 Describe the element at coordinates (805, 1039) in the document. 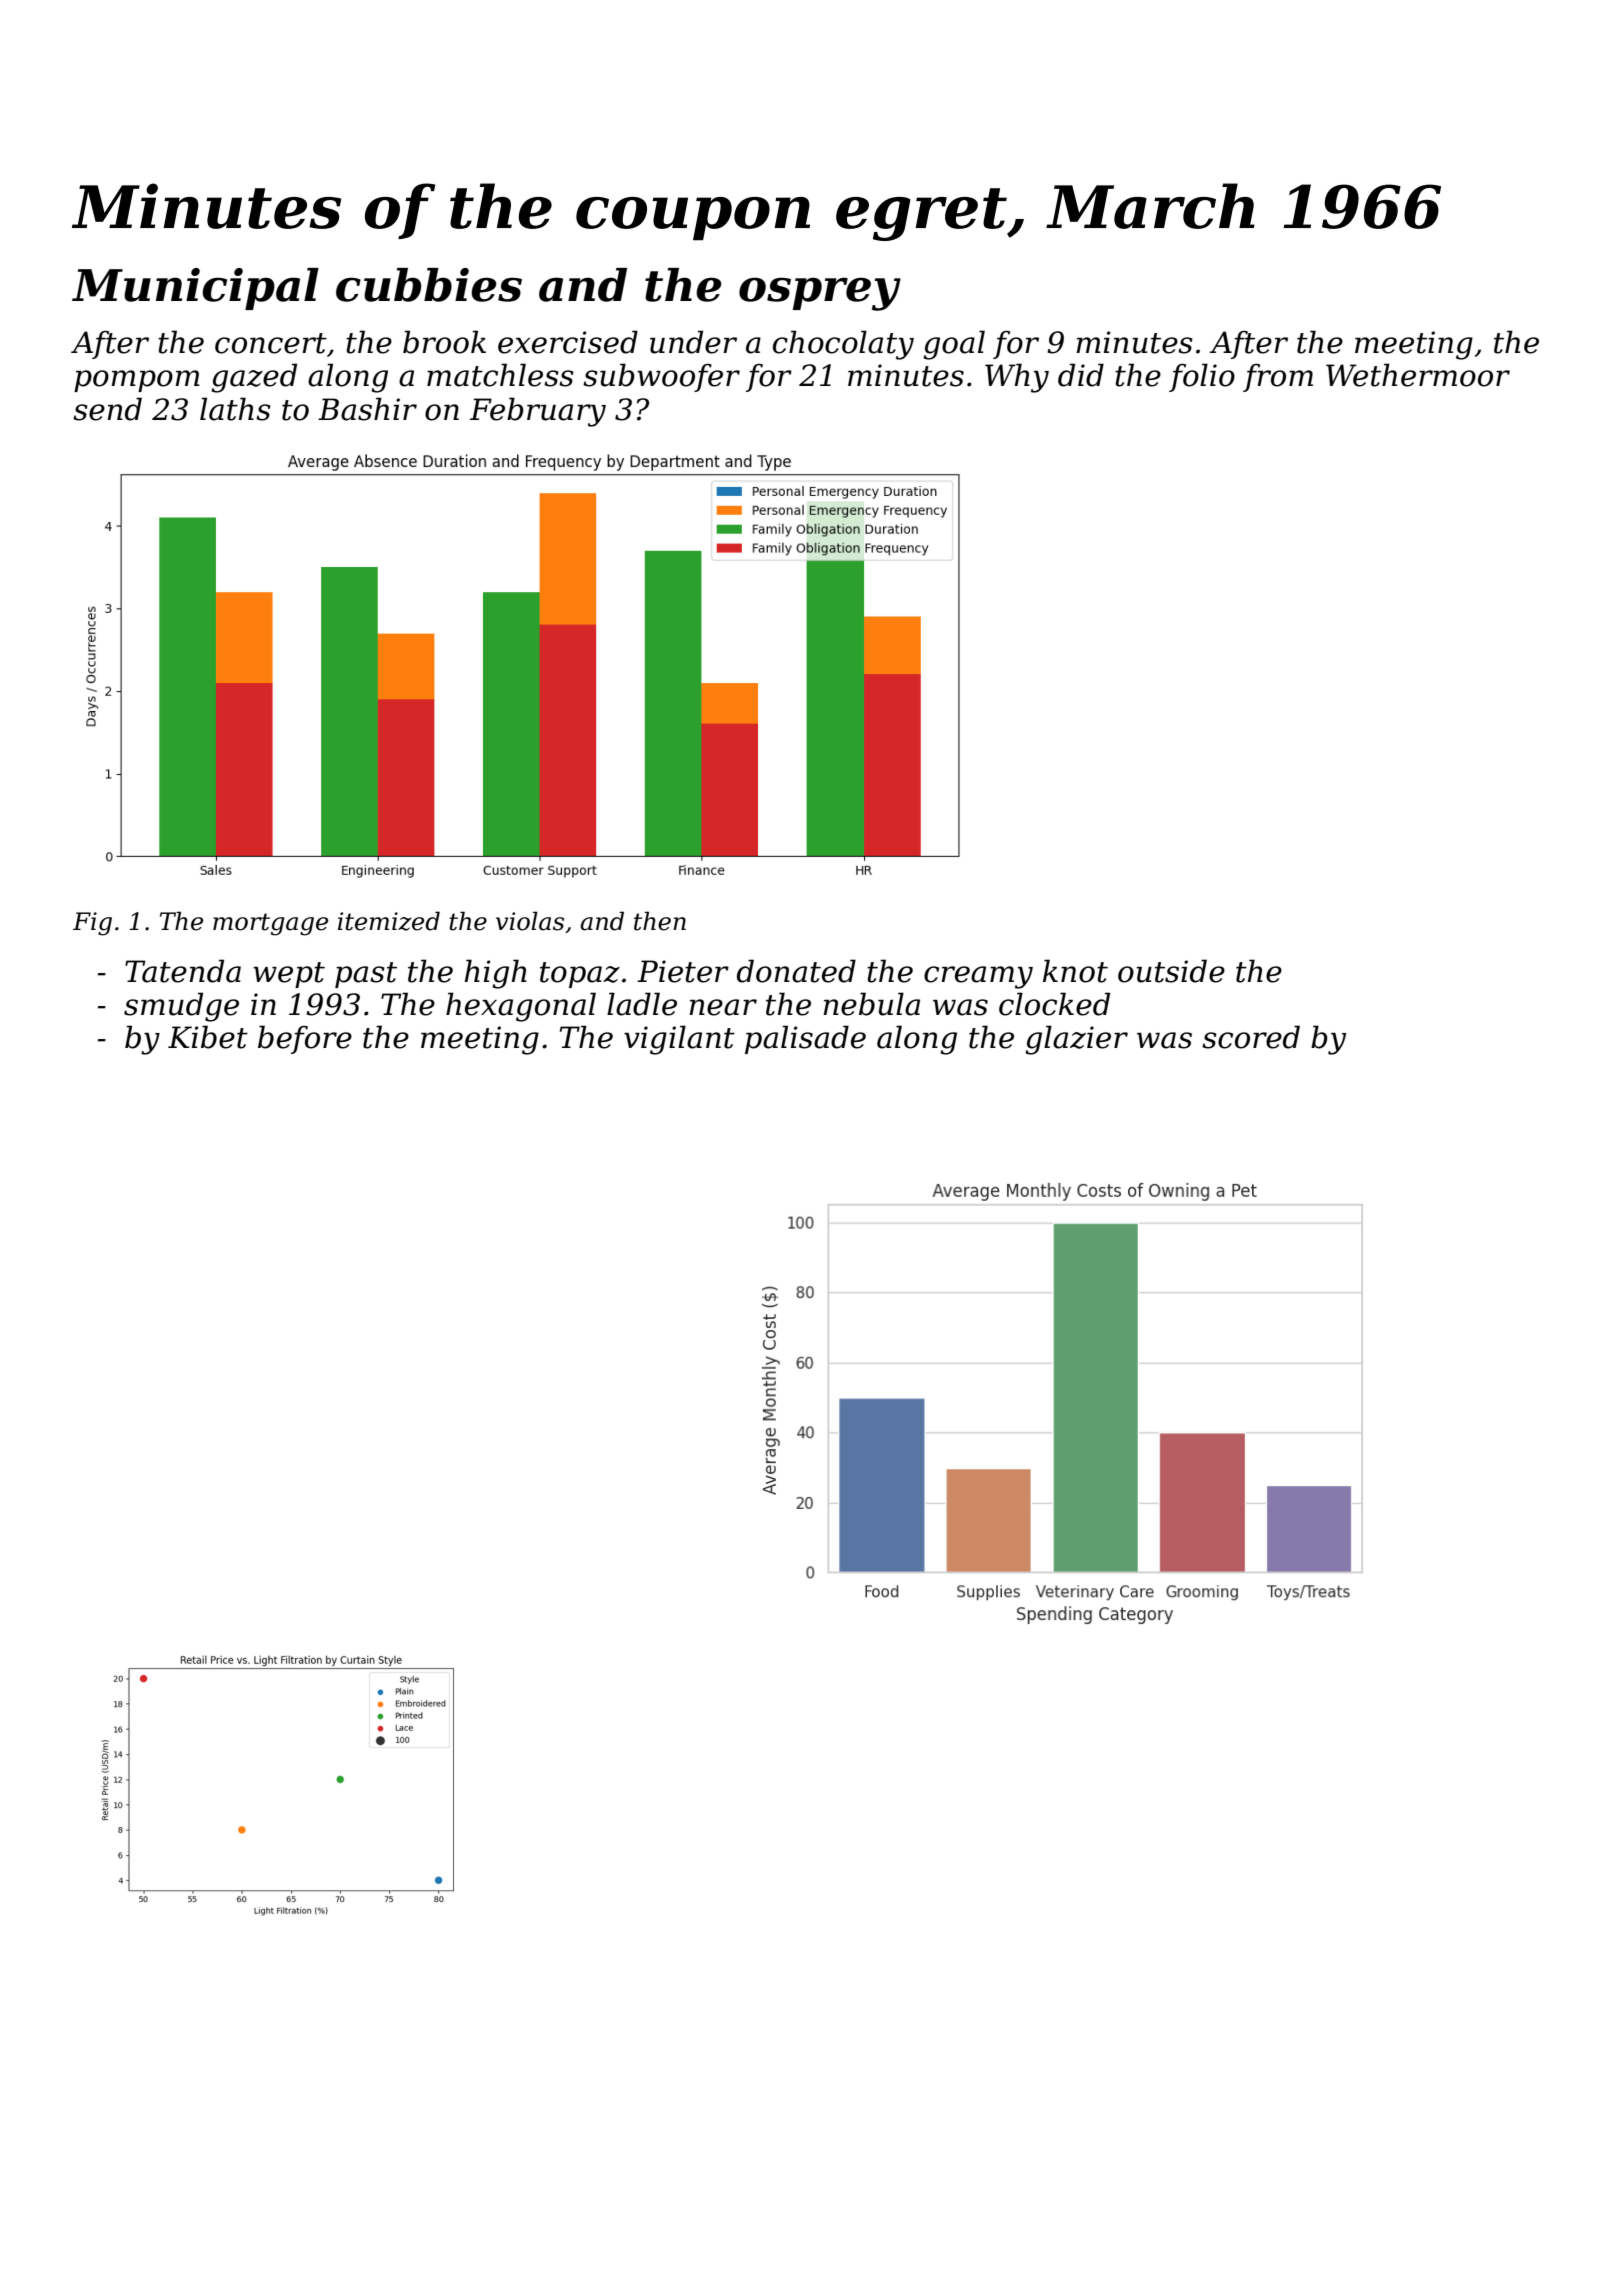

I see `palisade` at that location.
